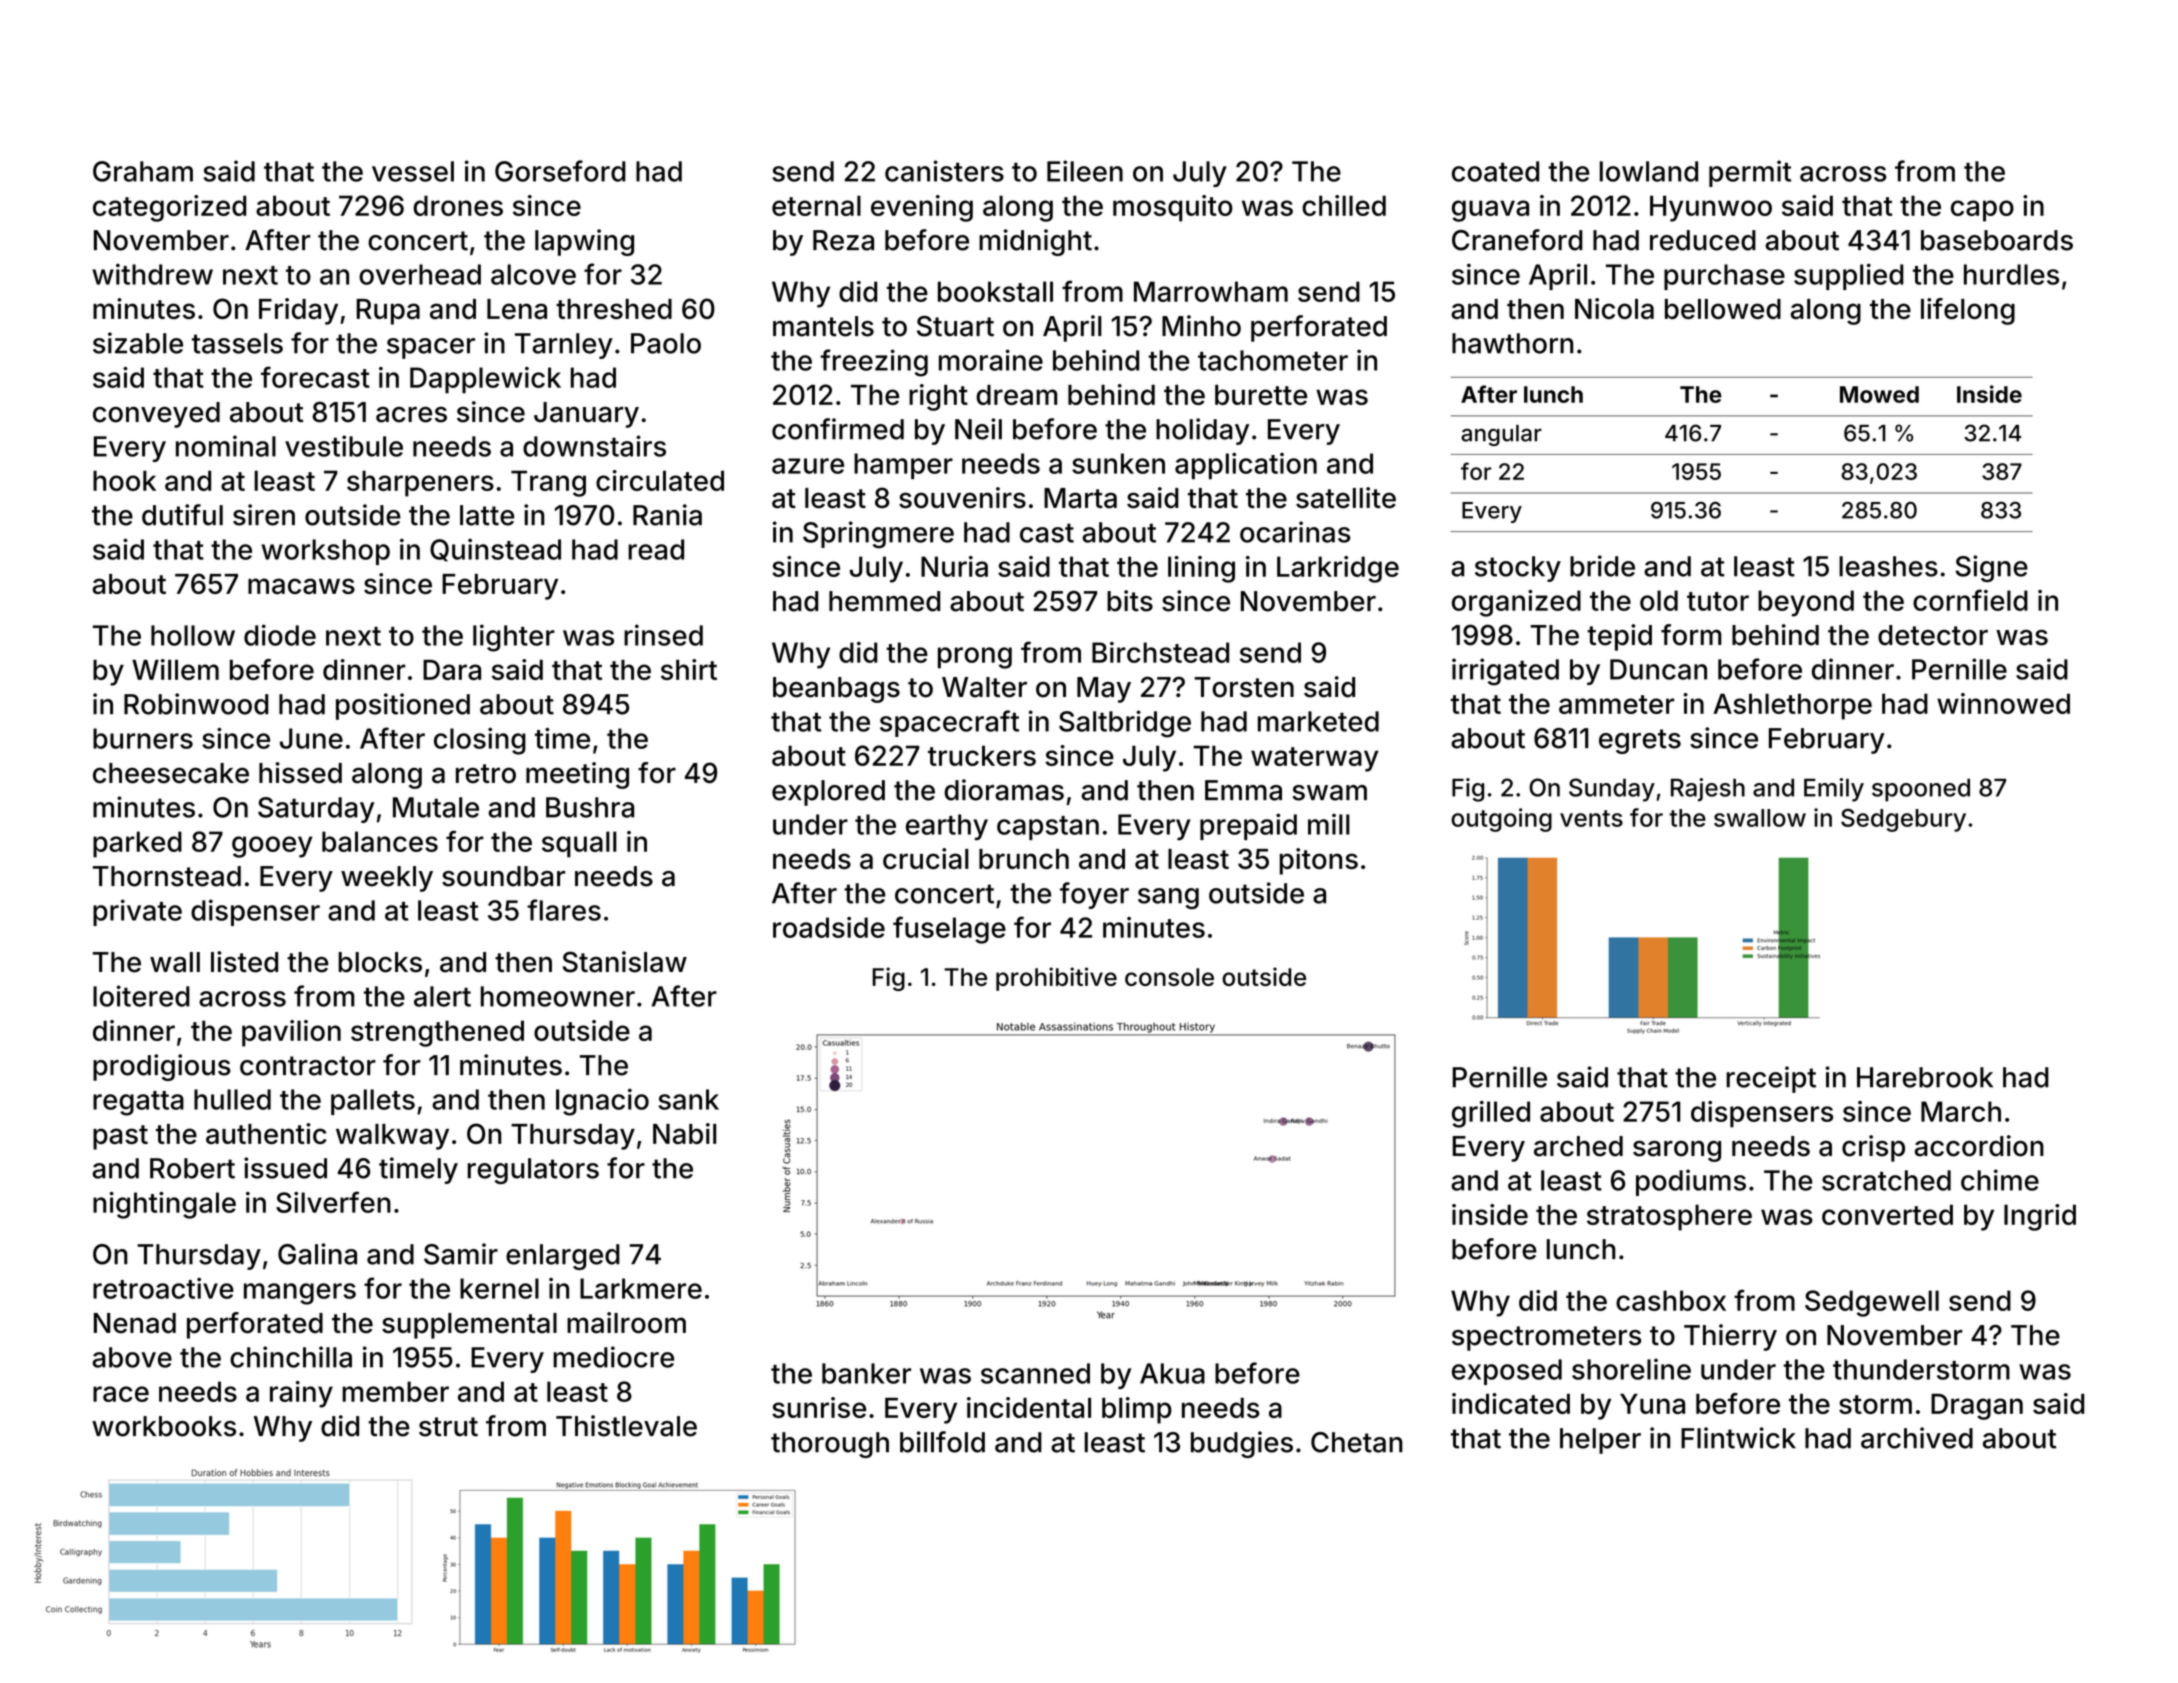 The height and width of the document is (1683, 2178). Describe the element at coordinates (344, 446) in the document. I see `vestibule` at that location.
